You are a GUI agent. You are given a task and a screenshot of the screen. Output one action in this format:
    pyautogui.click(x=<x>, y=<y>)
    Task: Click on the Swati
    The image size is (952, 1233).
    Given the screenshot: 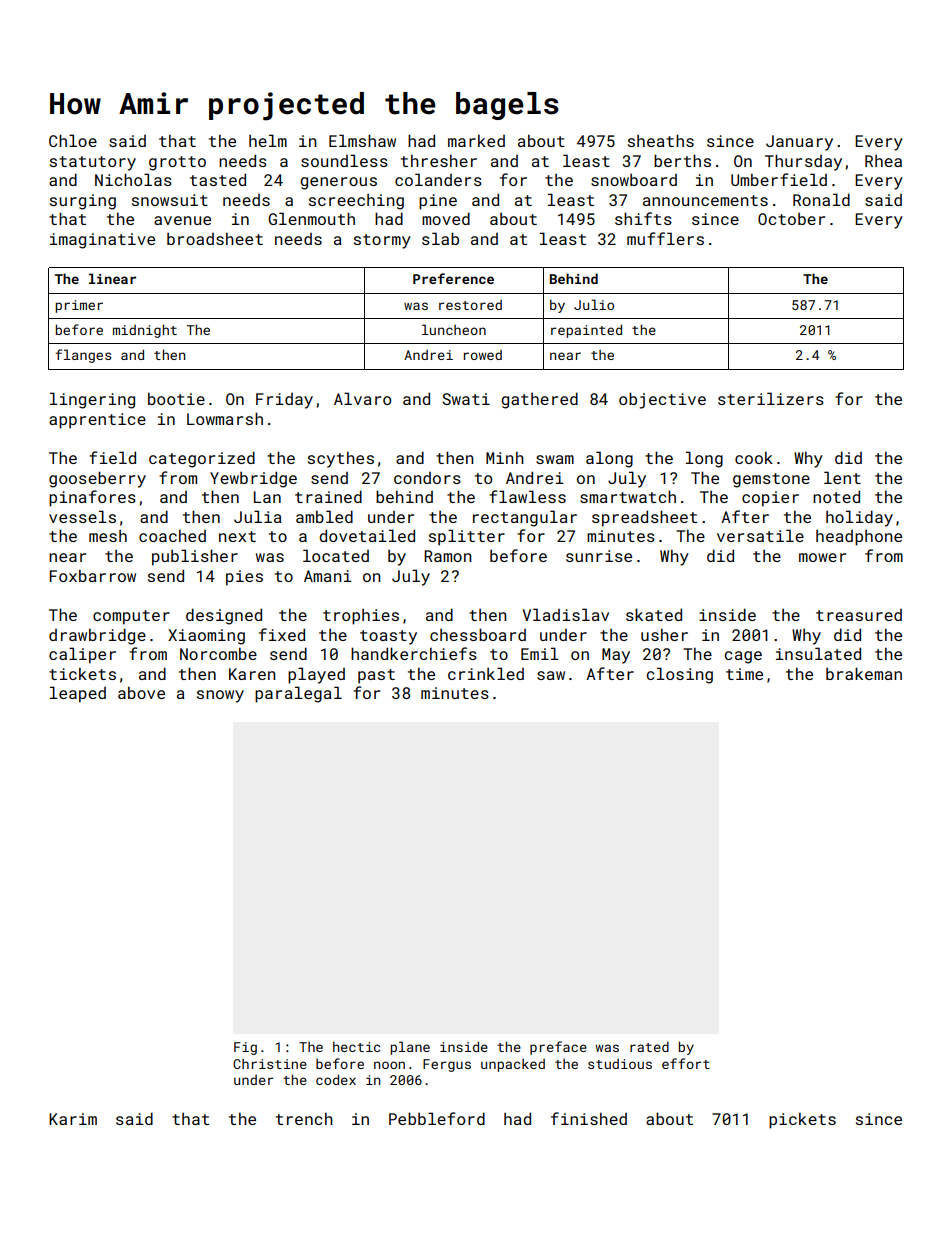 What is the action you would take?
    pyautogui.click(x=466, y=399)
